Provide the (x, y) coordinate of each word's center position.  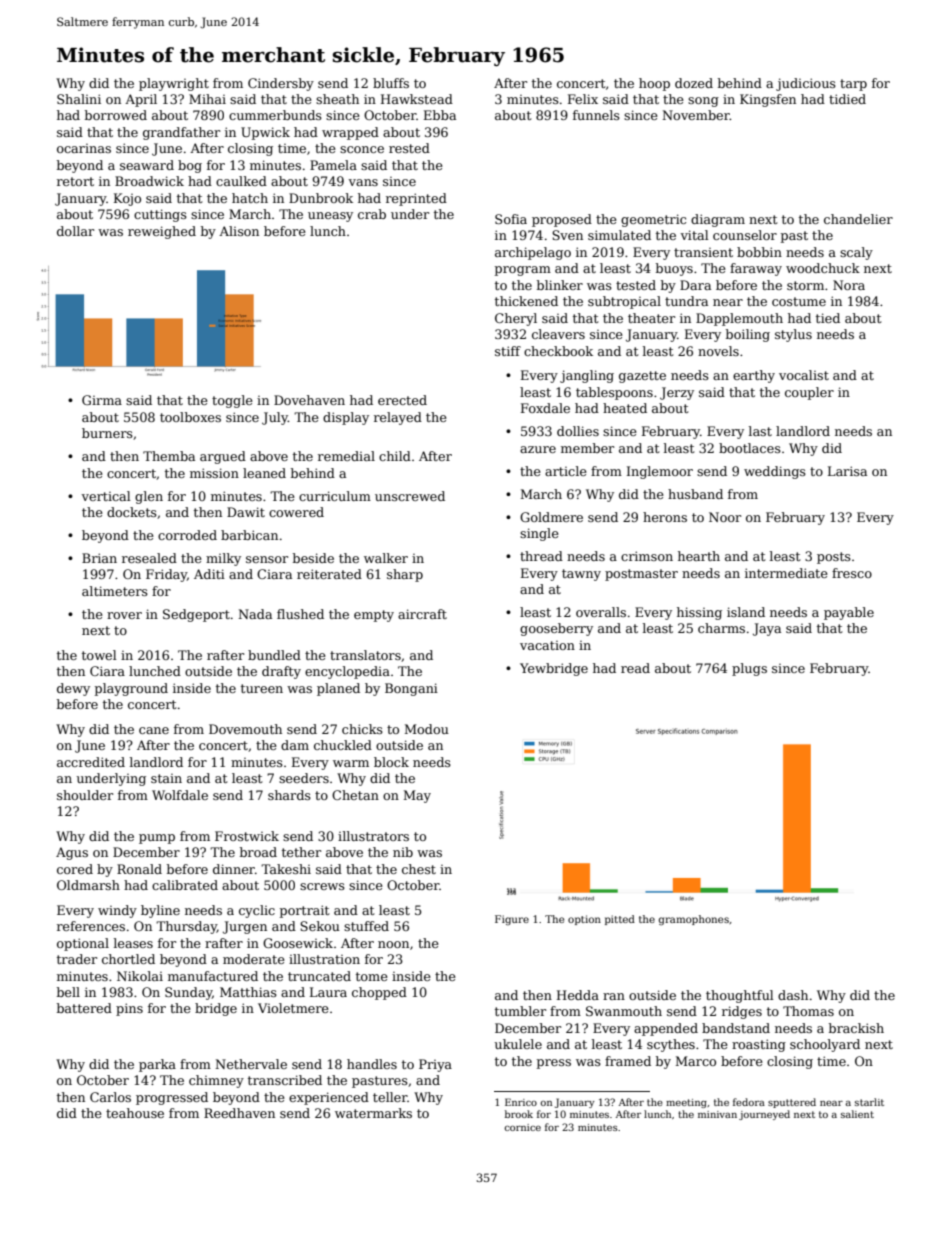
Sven (567, 235)
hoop (654, 84)
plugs (749, 669)
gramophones (694, 920)
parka (157, 1065)
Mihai (207, 99)
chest (419, 869)
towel (99, 655)
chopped (379, 993)
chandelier (858, 219)
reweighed (162, 232)
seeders (304, 778)
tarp (853, 85)
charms (721, 628)
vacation (547, 645)
